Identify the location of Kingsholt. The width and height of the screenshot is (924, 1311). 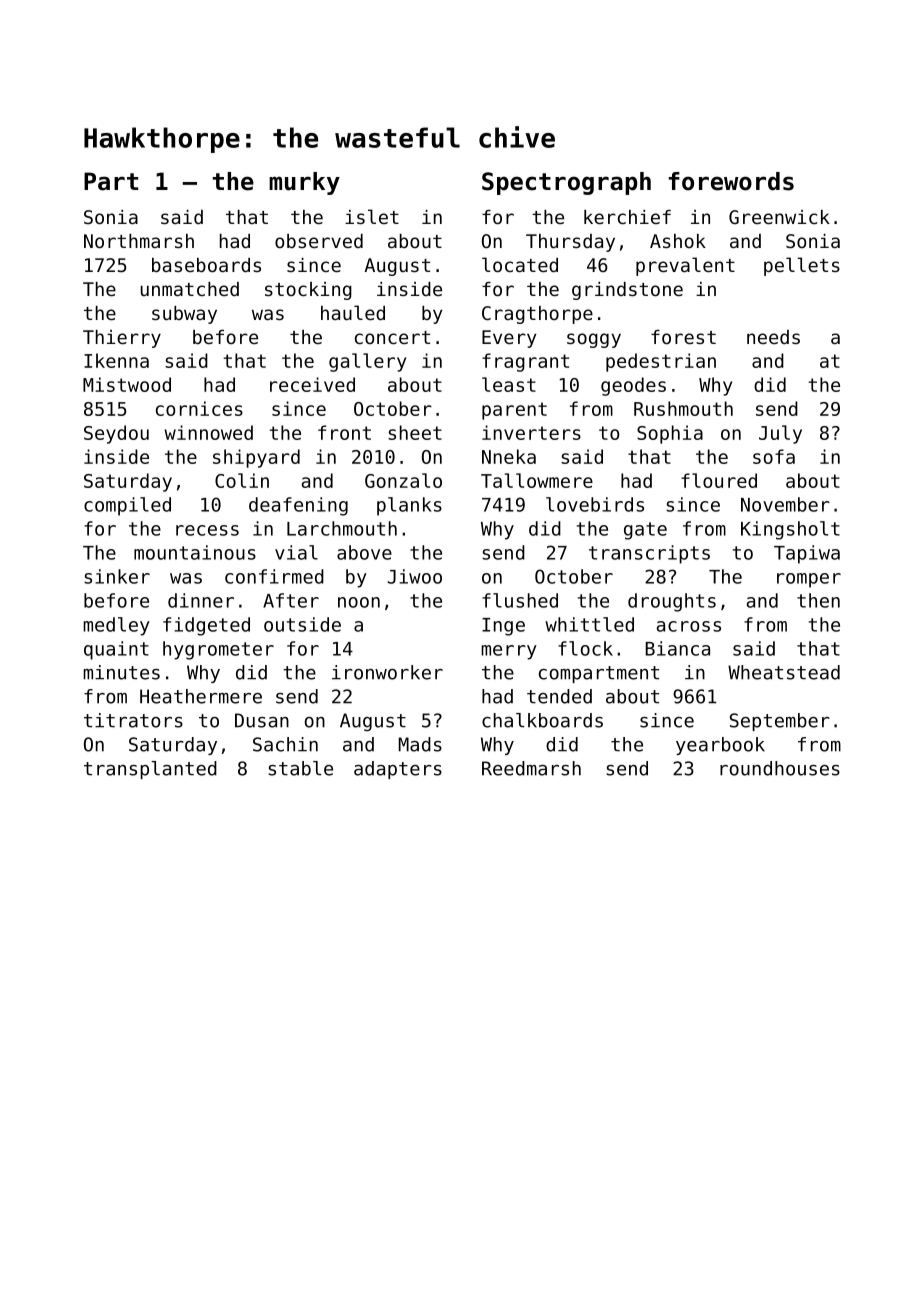
(790, 530).
